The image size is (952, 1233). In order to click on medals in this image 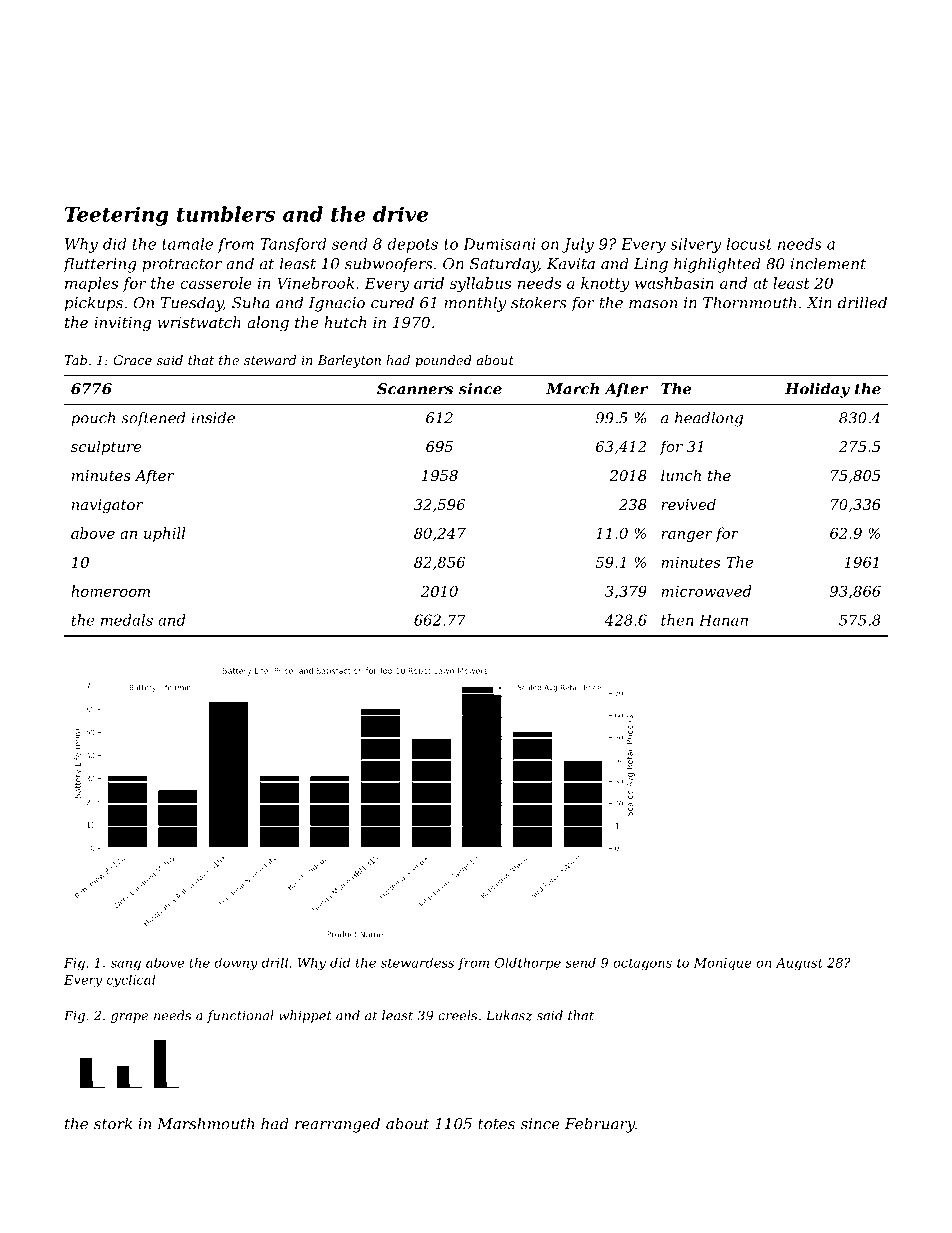, I will do `click(127, 620)`.
